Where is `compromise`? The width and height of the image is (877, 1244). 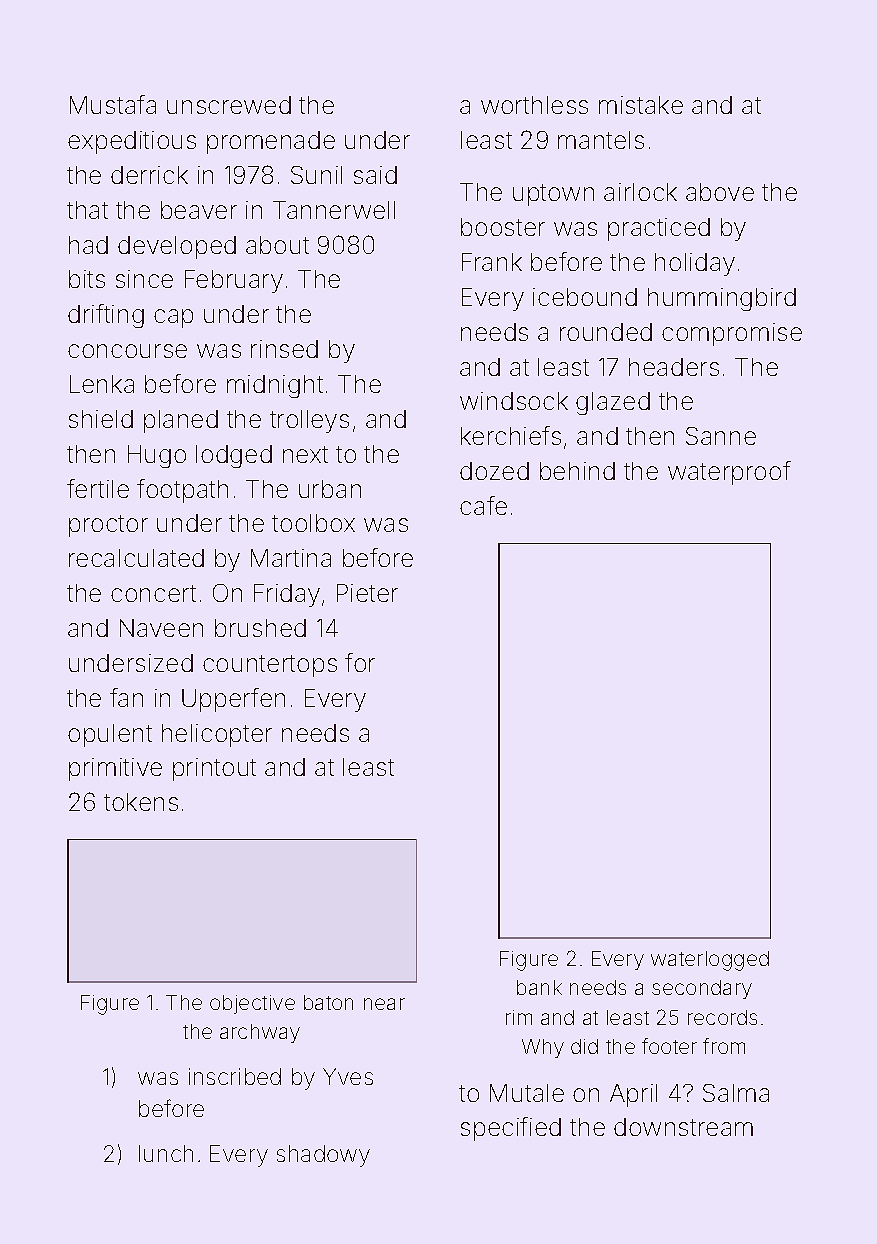
compromise is located at coordinates (732, 334).
